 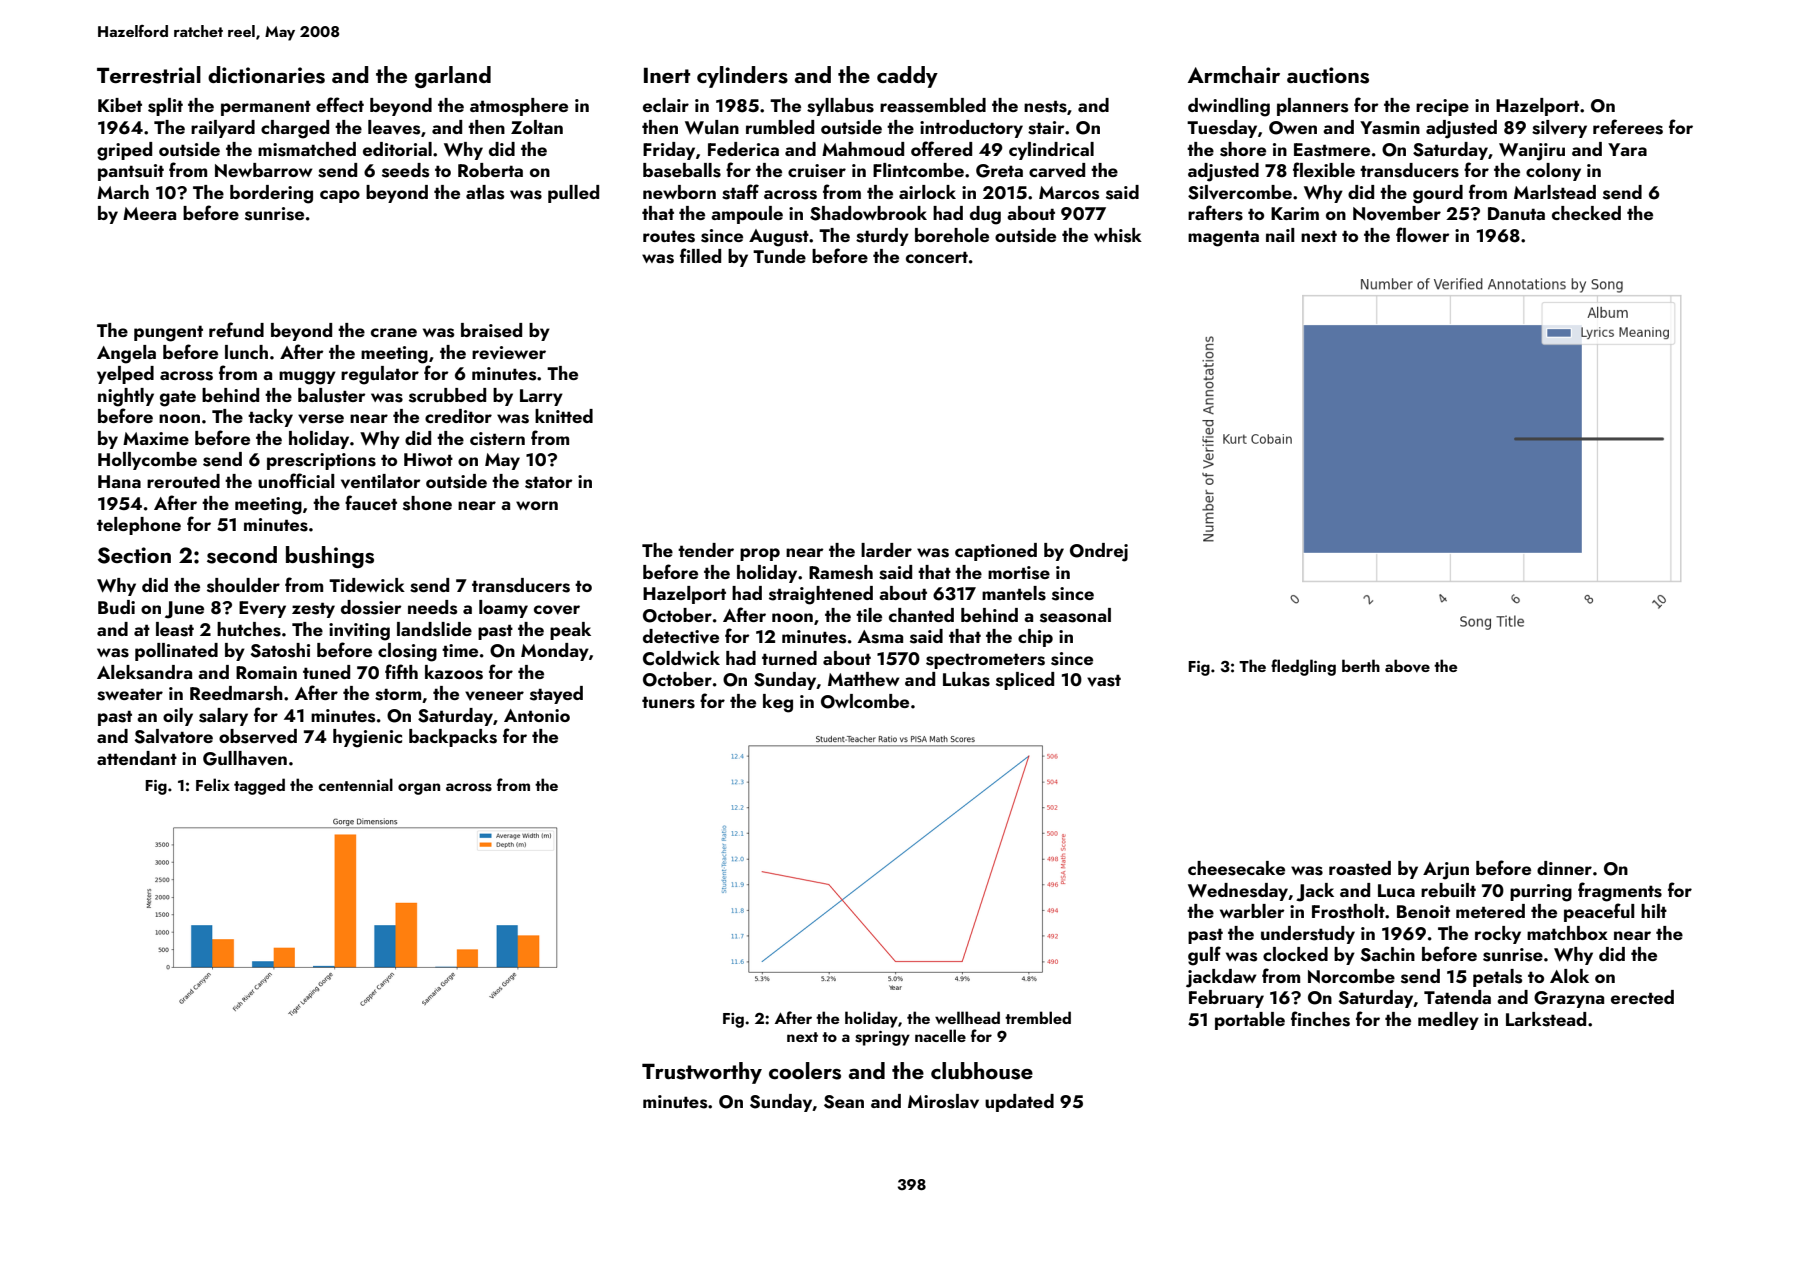 I want to click on telephone, so click(x=139, y=526).
